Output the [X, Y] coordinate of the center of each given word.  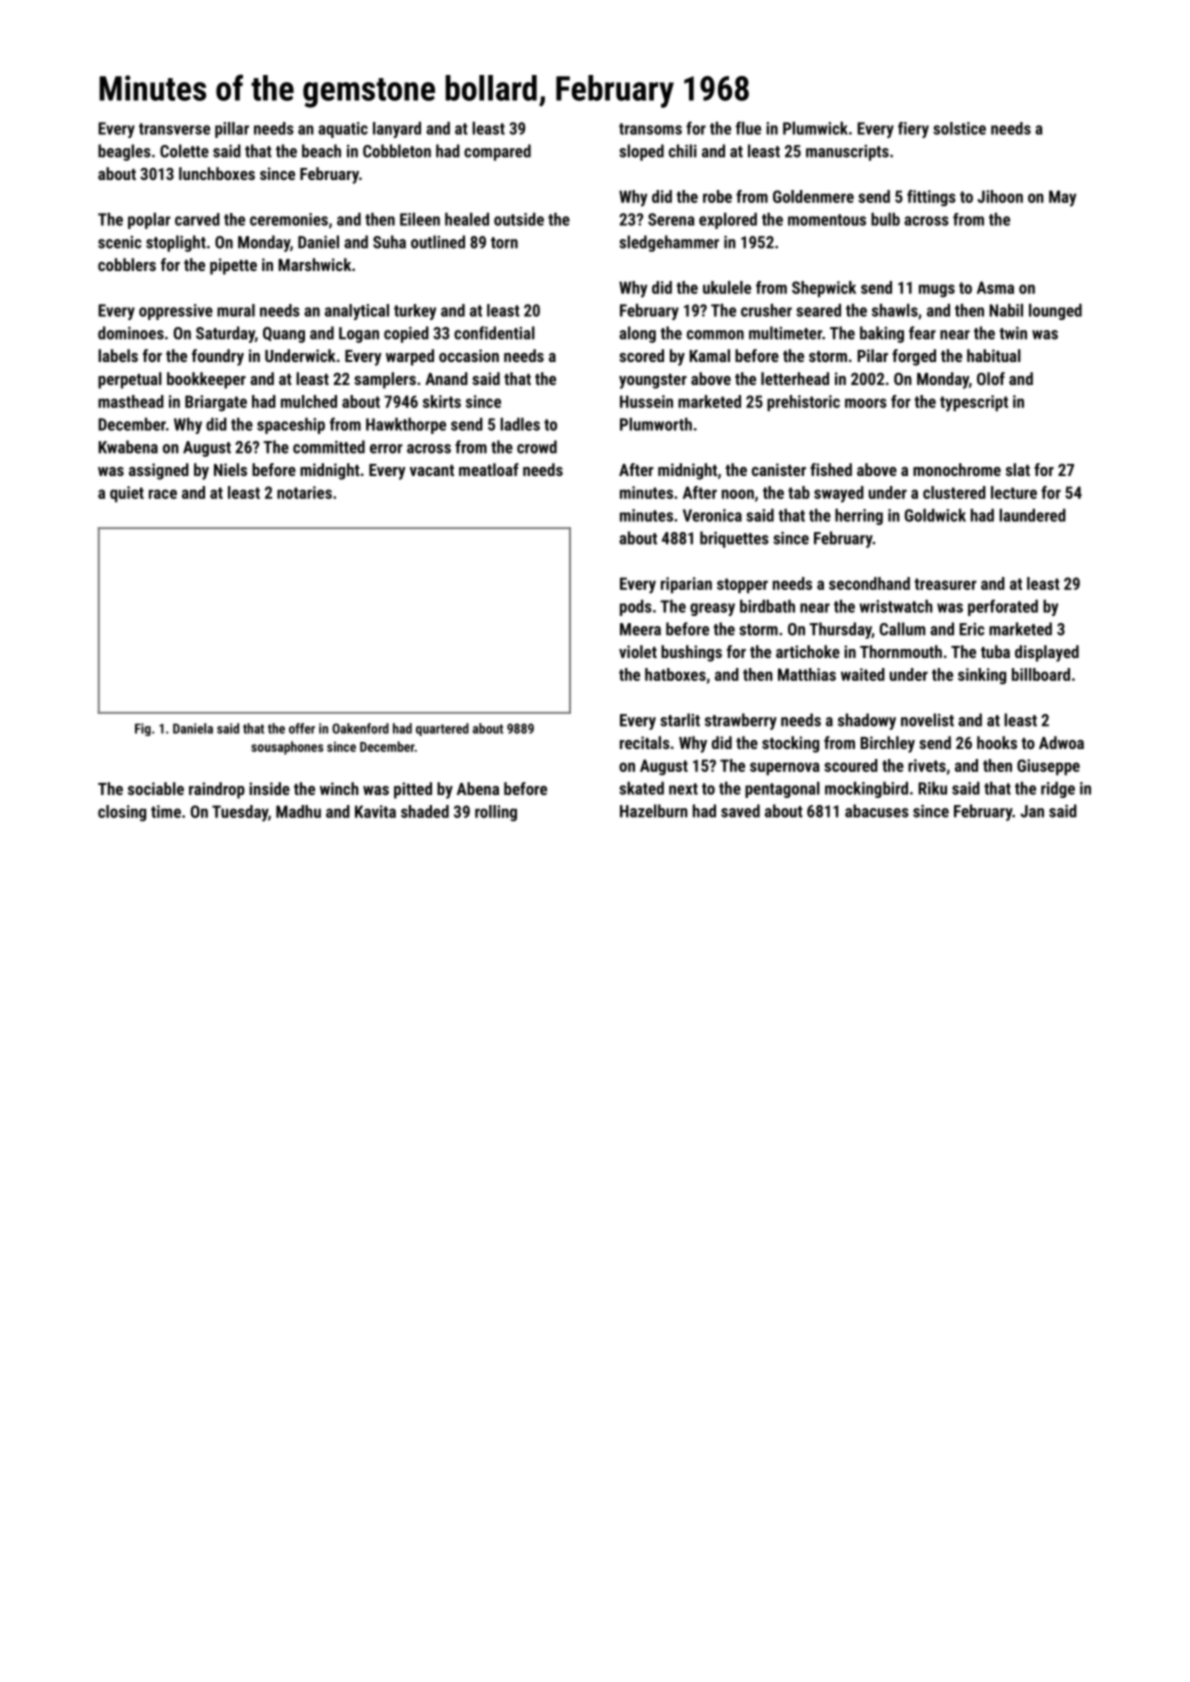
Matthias [807, 674]
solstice [959, 128]
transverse [174, 129]
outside [519, 219]
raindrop [217, 790]
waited [863, 674]
